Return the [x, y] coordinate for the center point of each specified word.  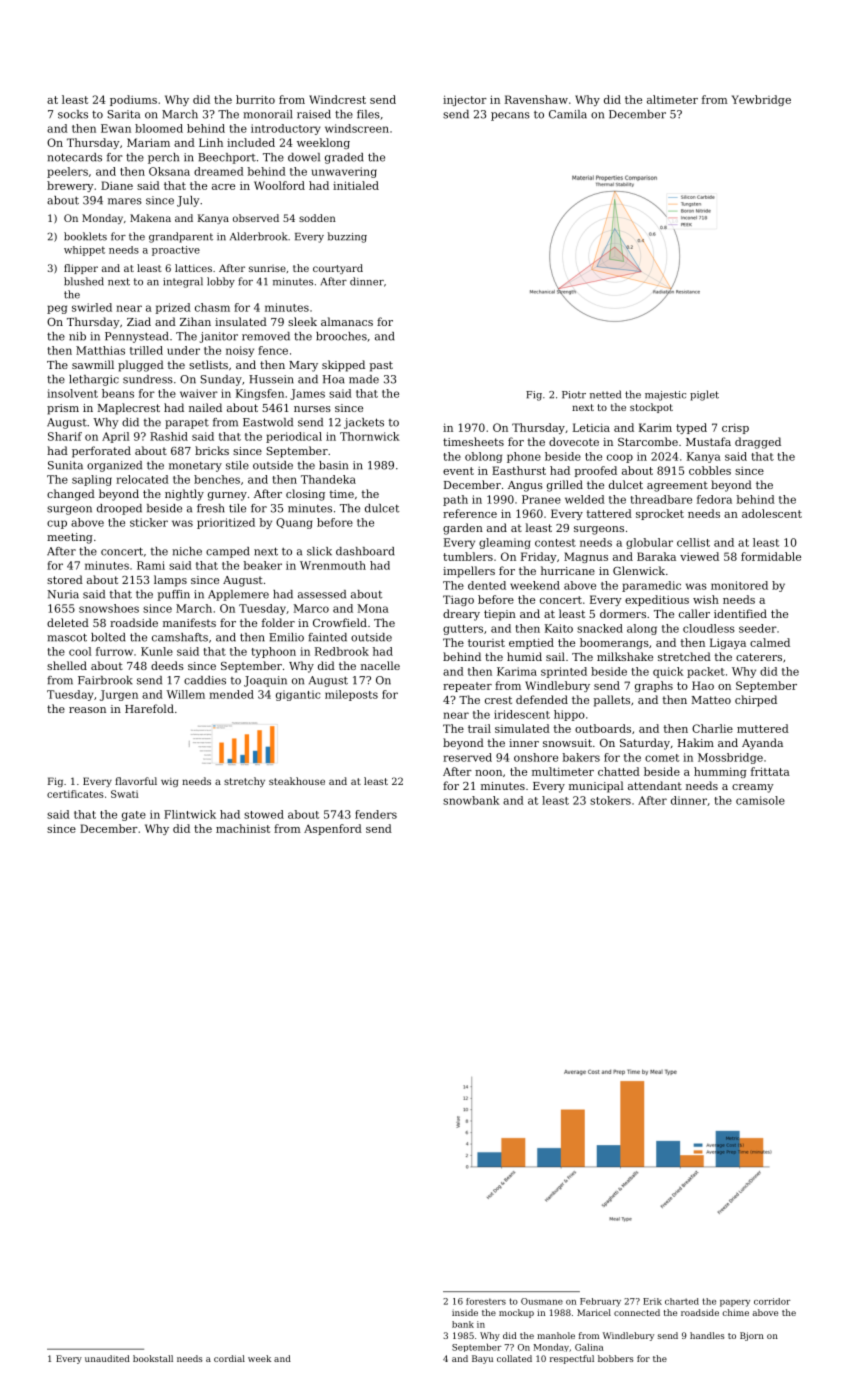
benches [217, 479]
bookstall [153, 1358]
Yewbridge [761, 100]
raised [314, 114]
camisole [760, 800]
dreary [461, 615]
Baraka [656, 556]
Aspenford [333, 829]
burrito [255, 99]
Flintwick [190, 814]
